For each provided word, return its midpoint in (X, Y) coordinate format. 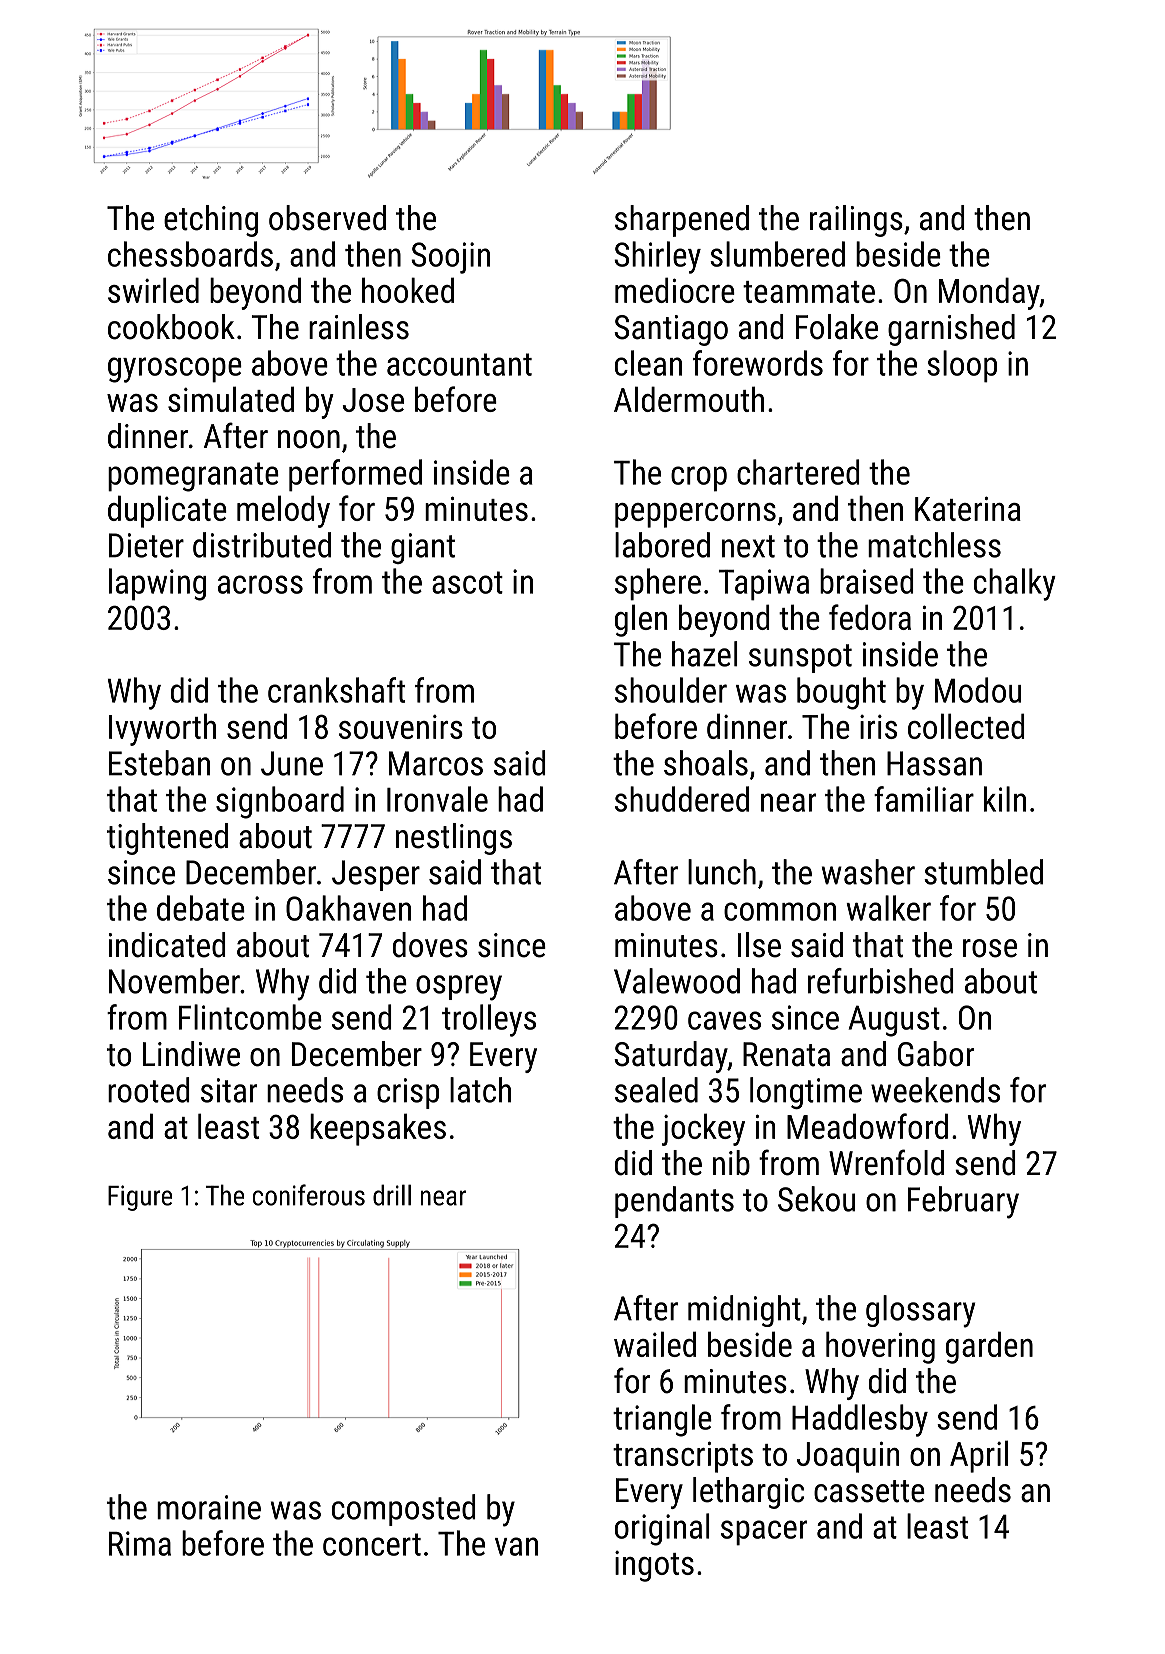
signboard (280, 802)
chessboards (190, 254)
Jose (373, 400)
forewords (758, 363)
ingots (654, 1566)
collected (966, 726)
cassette (869, 1491)
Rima (140, 1543)
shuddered (682, 799)
